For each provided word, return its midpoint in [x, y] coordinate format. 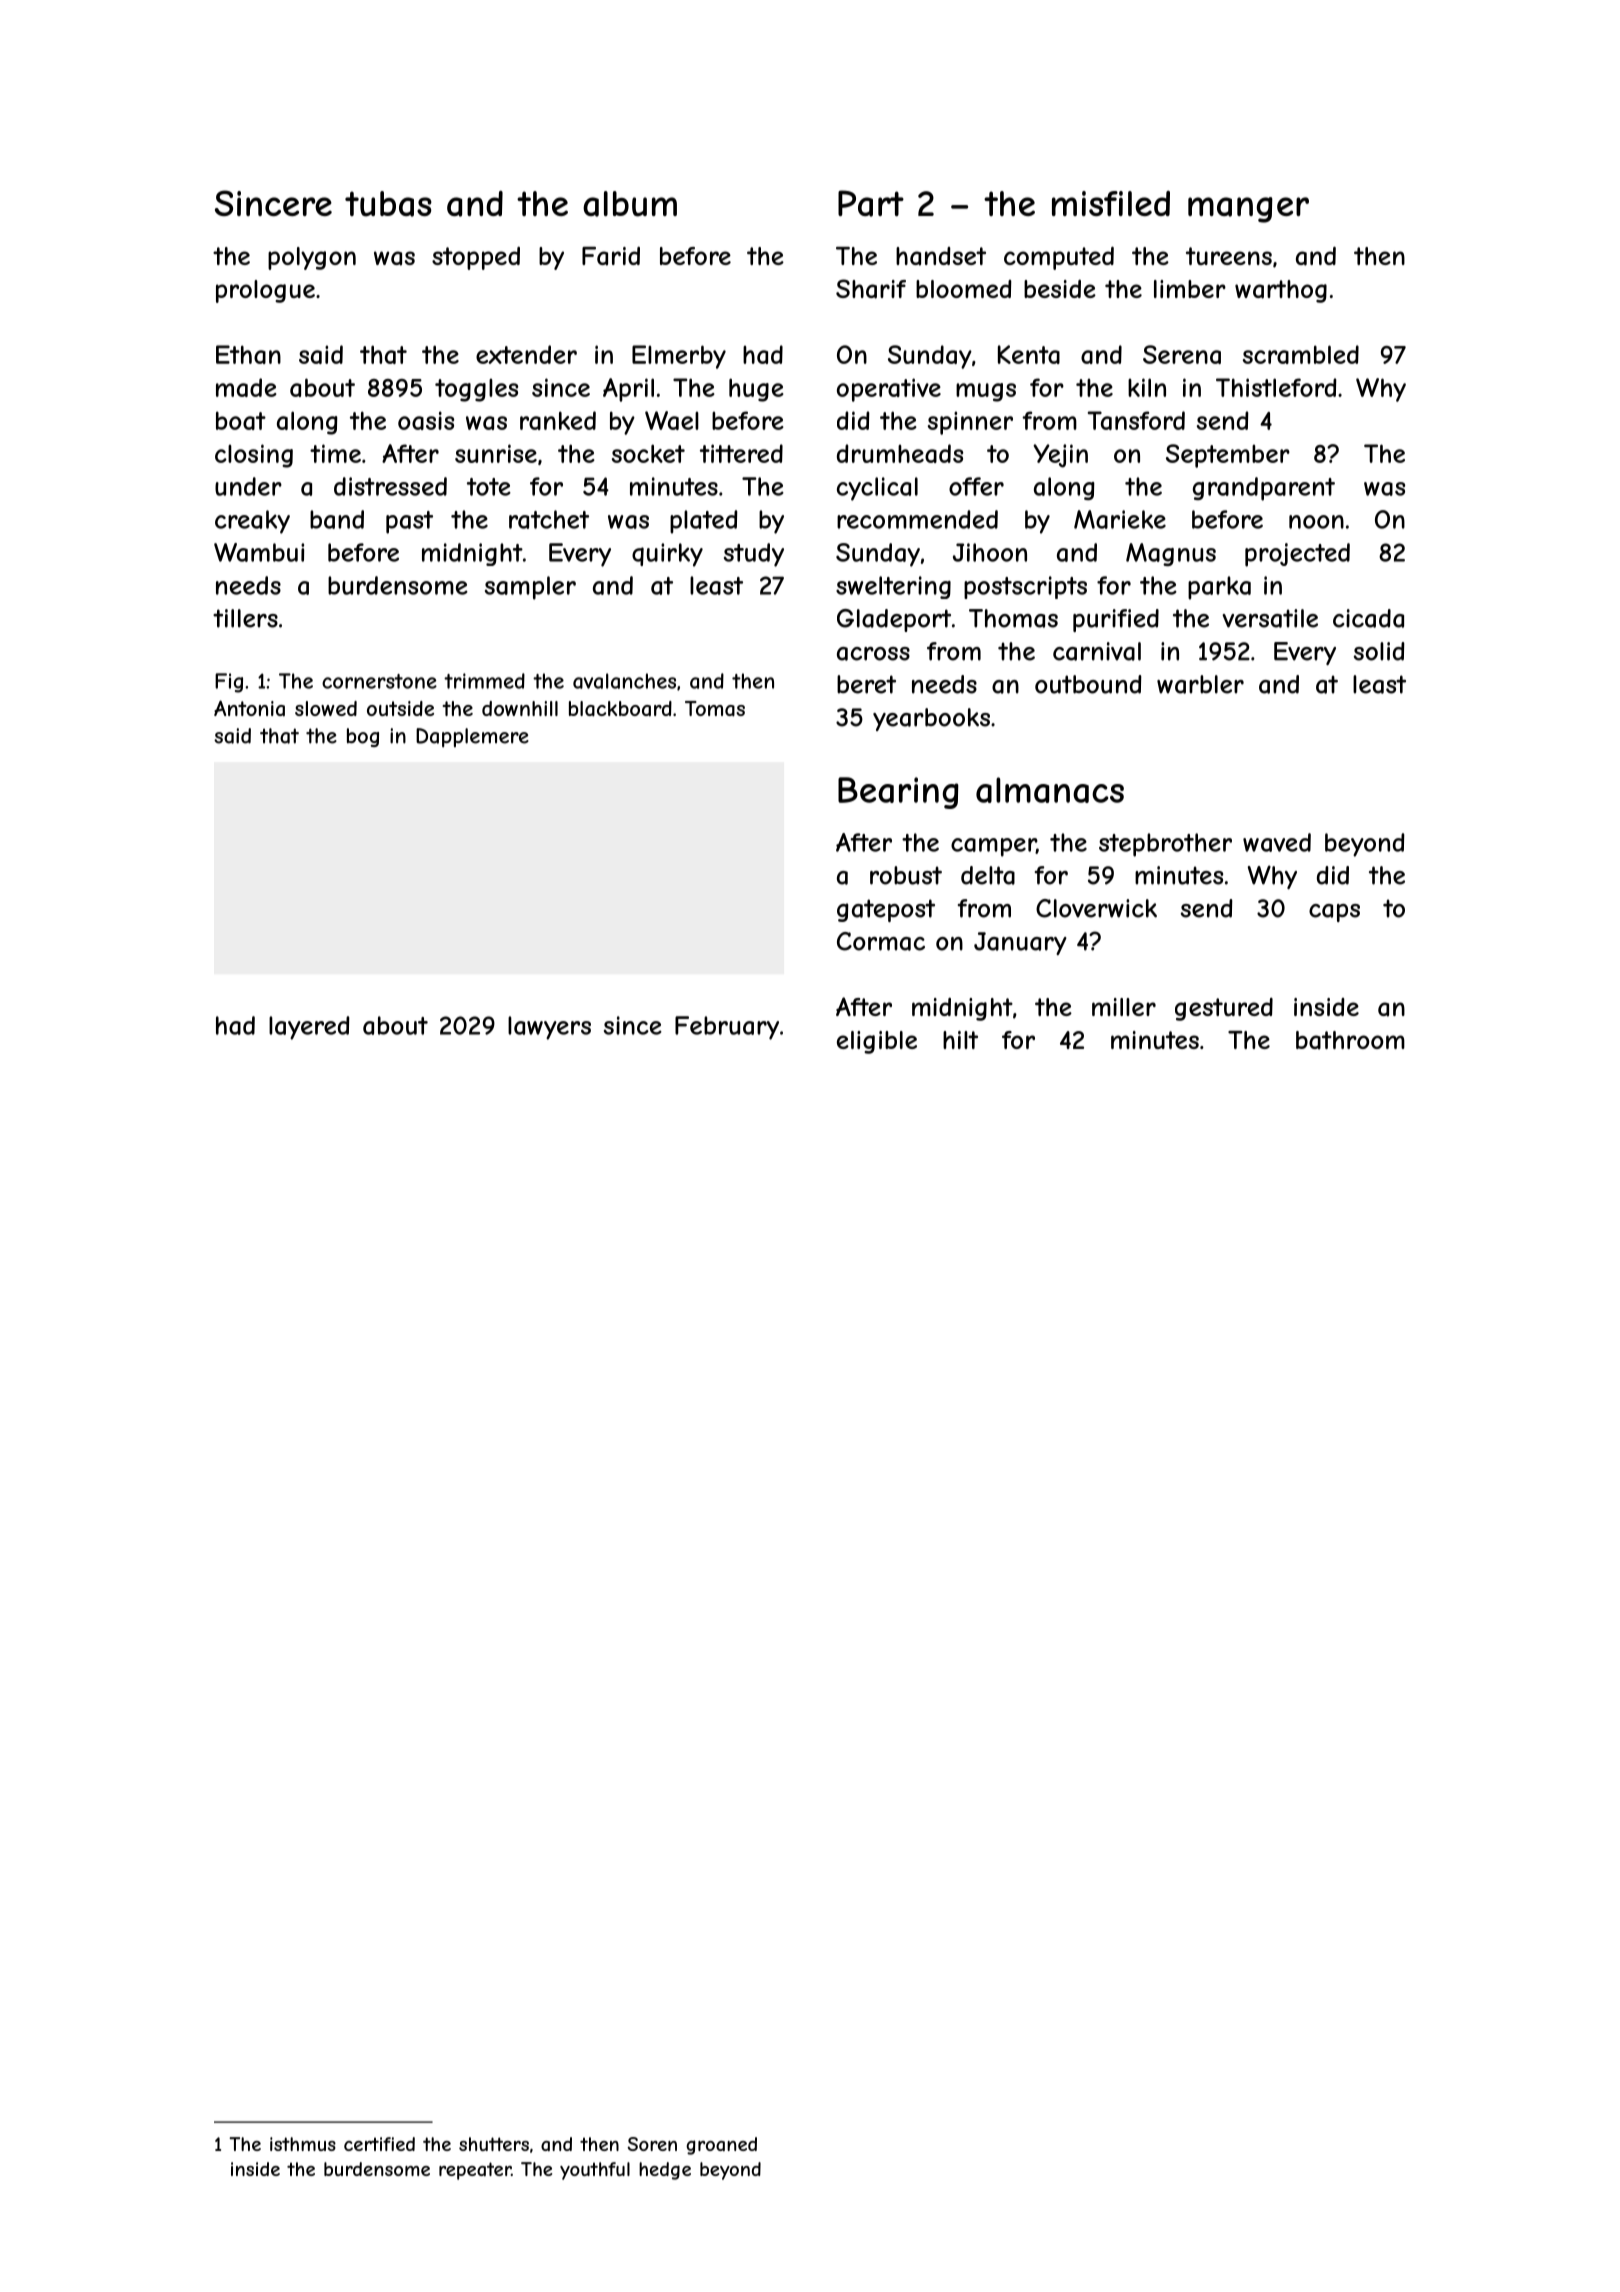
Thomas [1013, 618]
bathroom [1350, 1040]
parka [1219, 588]
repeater [475, 2171]
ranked [558, 420]
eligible [877, 1042]
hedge [665, 2171]
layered [309, 1028]
